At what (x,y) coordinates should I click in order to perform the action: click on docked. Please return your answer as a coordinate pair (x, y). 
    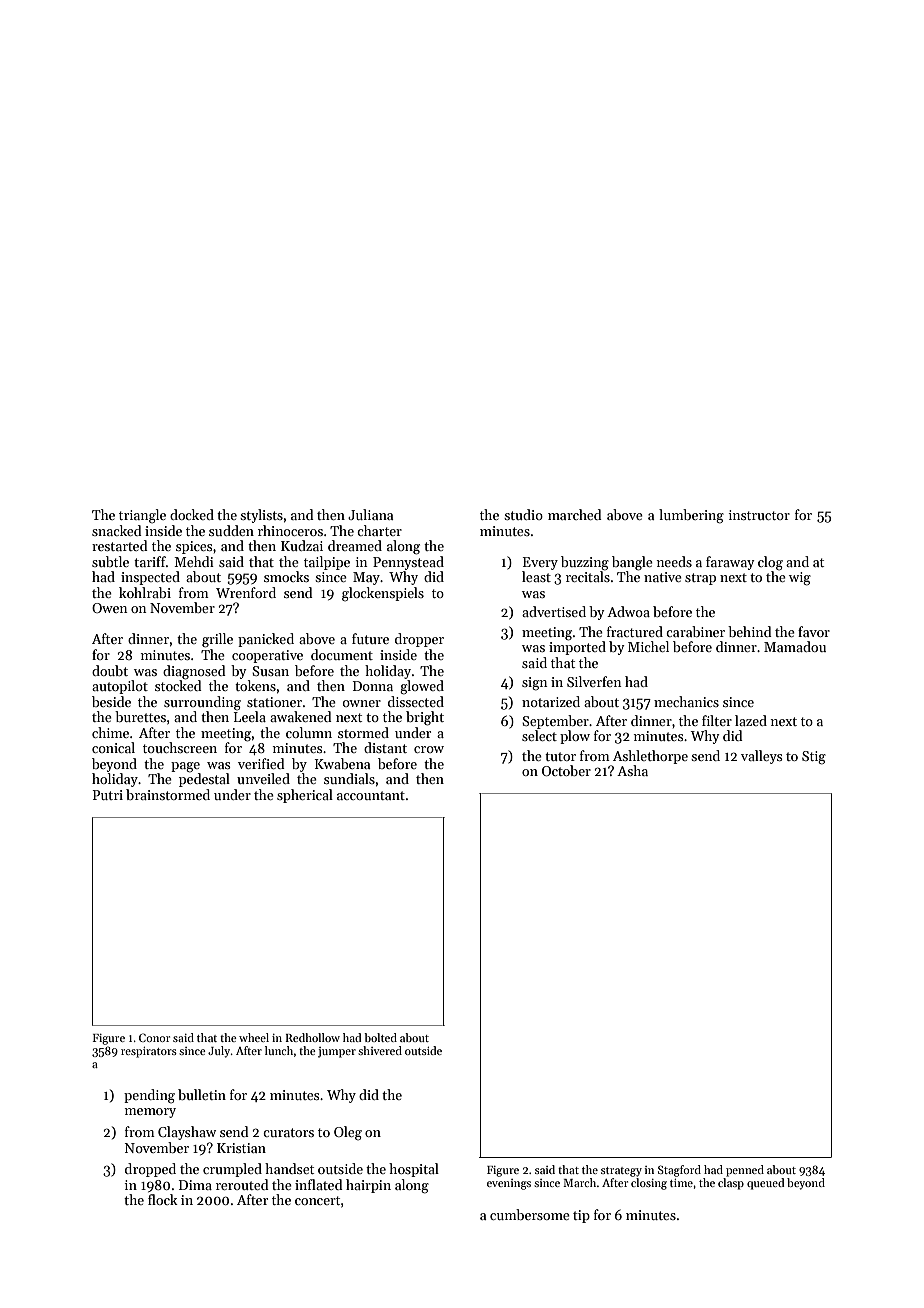
    Looking at the image, I should click on (192, 514).
